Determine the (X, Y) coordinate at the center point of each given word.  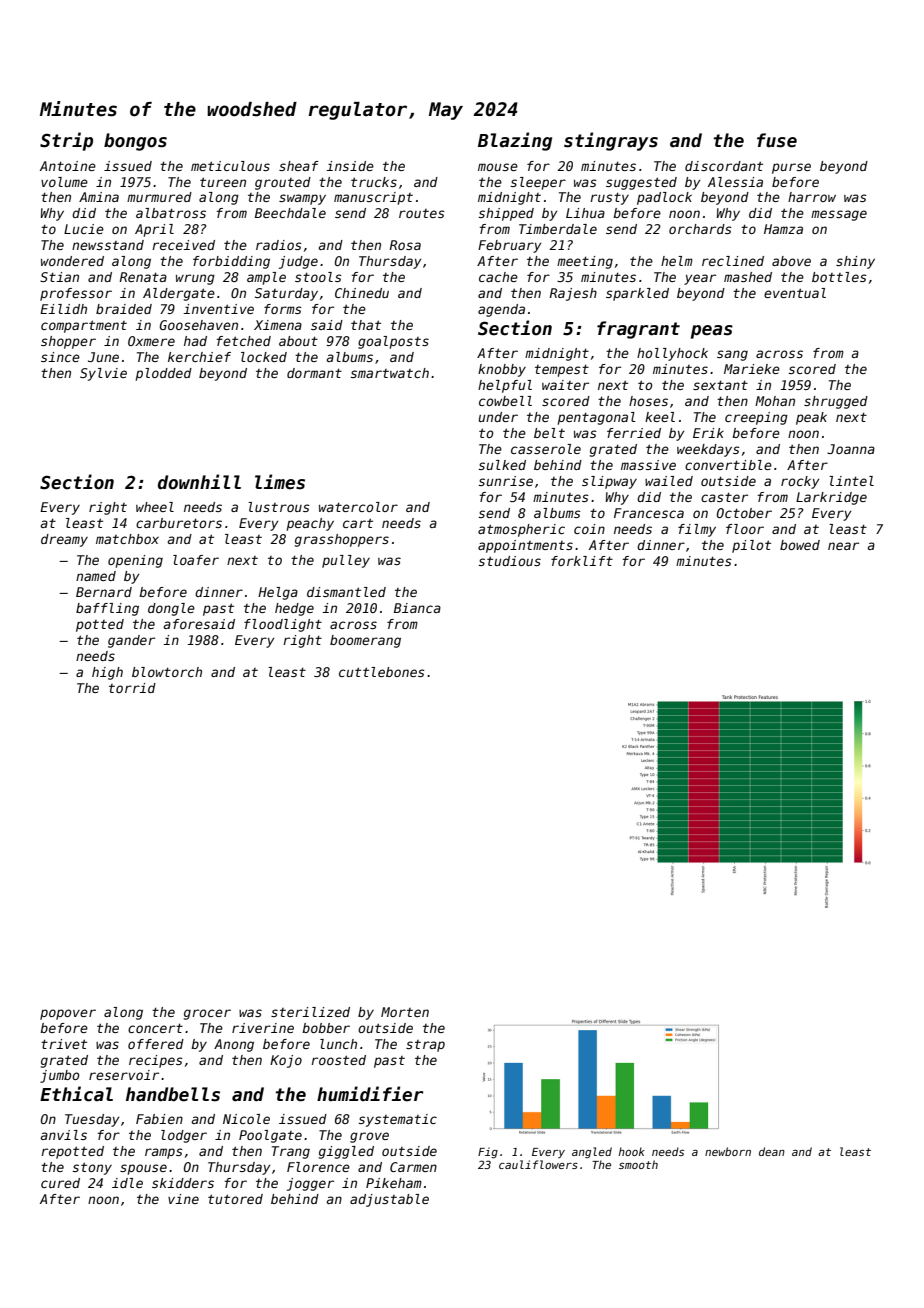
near (843, 546)
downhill (199, 482)
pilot (751, 546)
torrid (132, 688)
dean (772, 1151)
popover (68, 1014)
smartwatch (390, 373)
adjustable (389, 1200)
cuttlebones (382, 672)
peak (811, 418)
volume (64, 182)
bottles (839, 277)
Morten (405, 1012)
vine (183, 1199)
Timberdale (558, 229)
